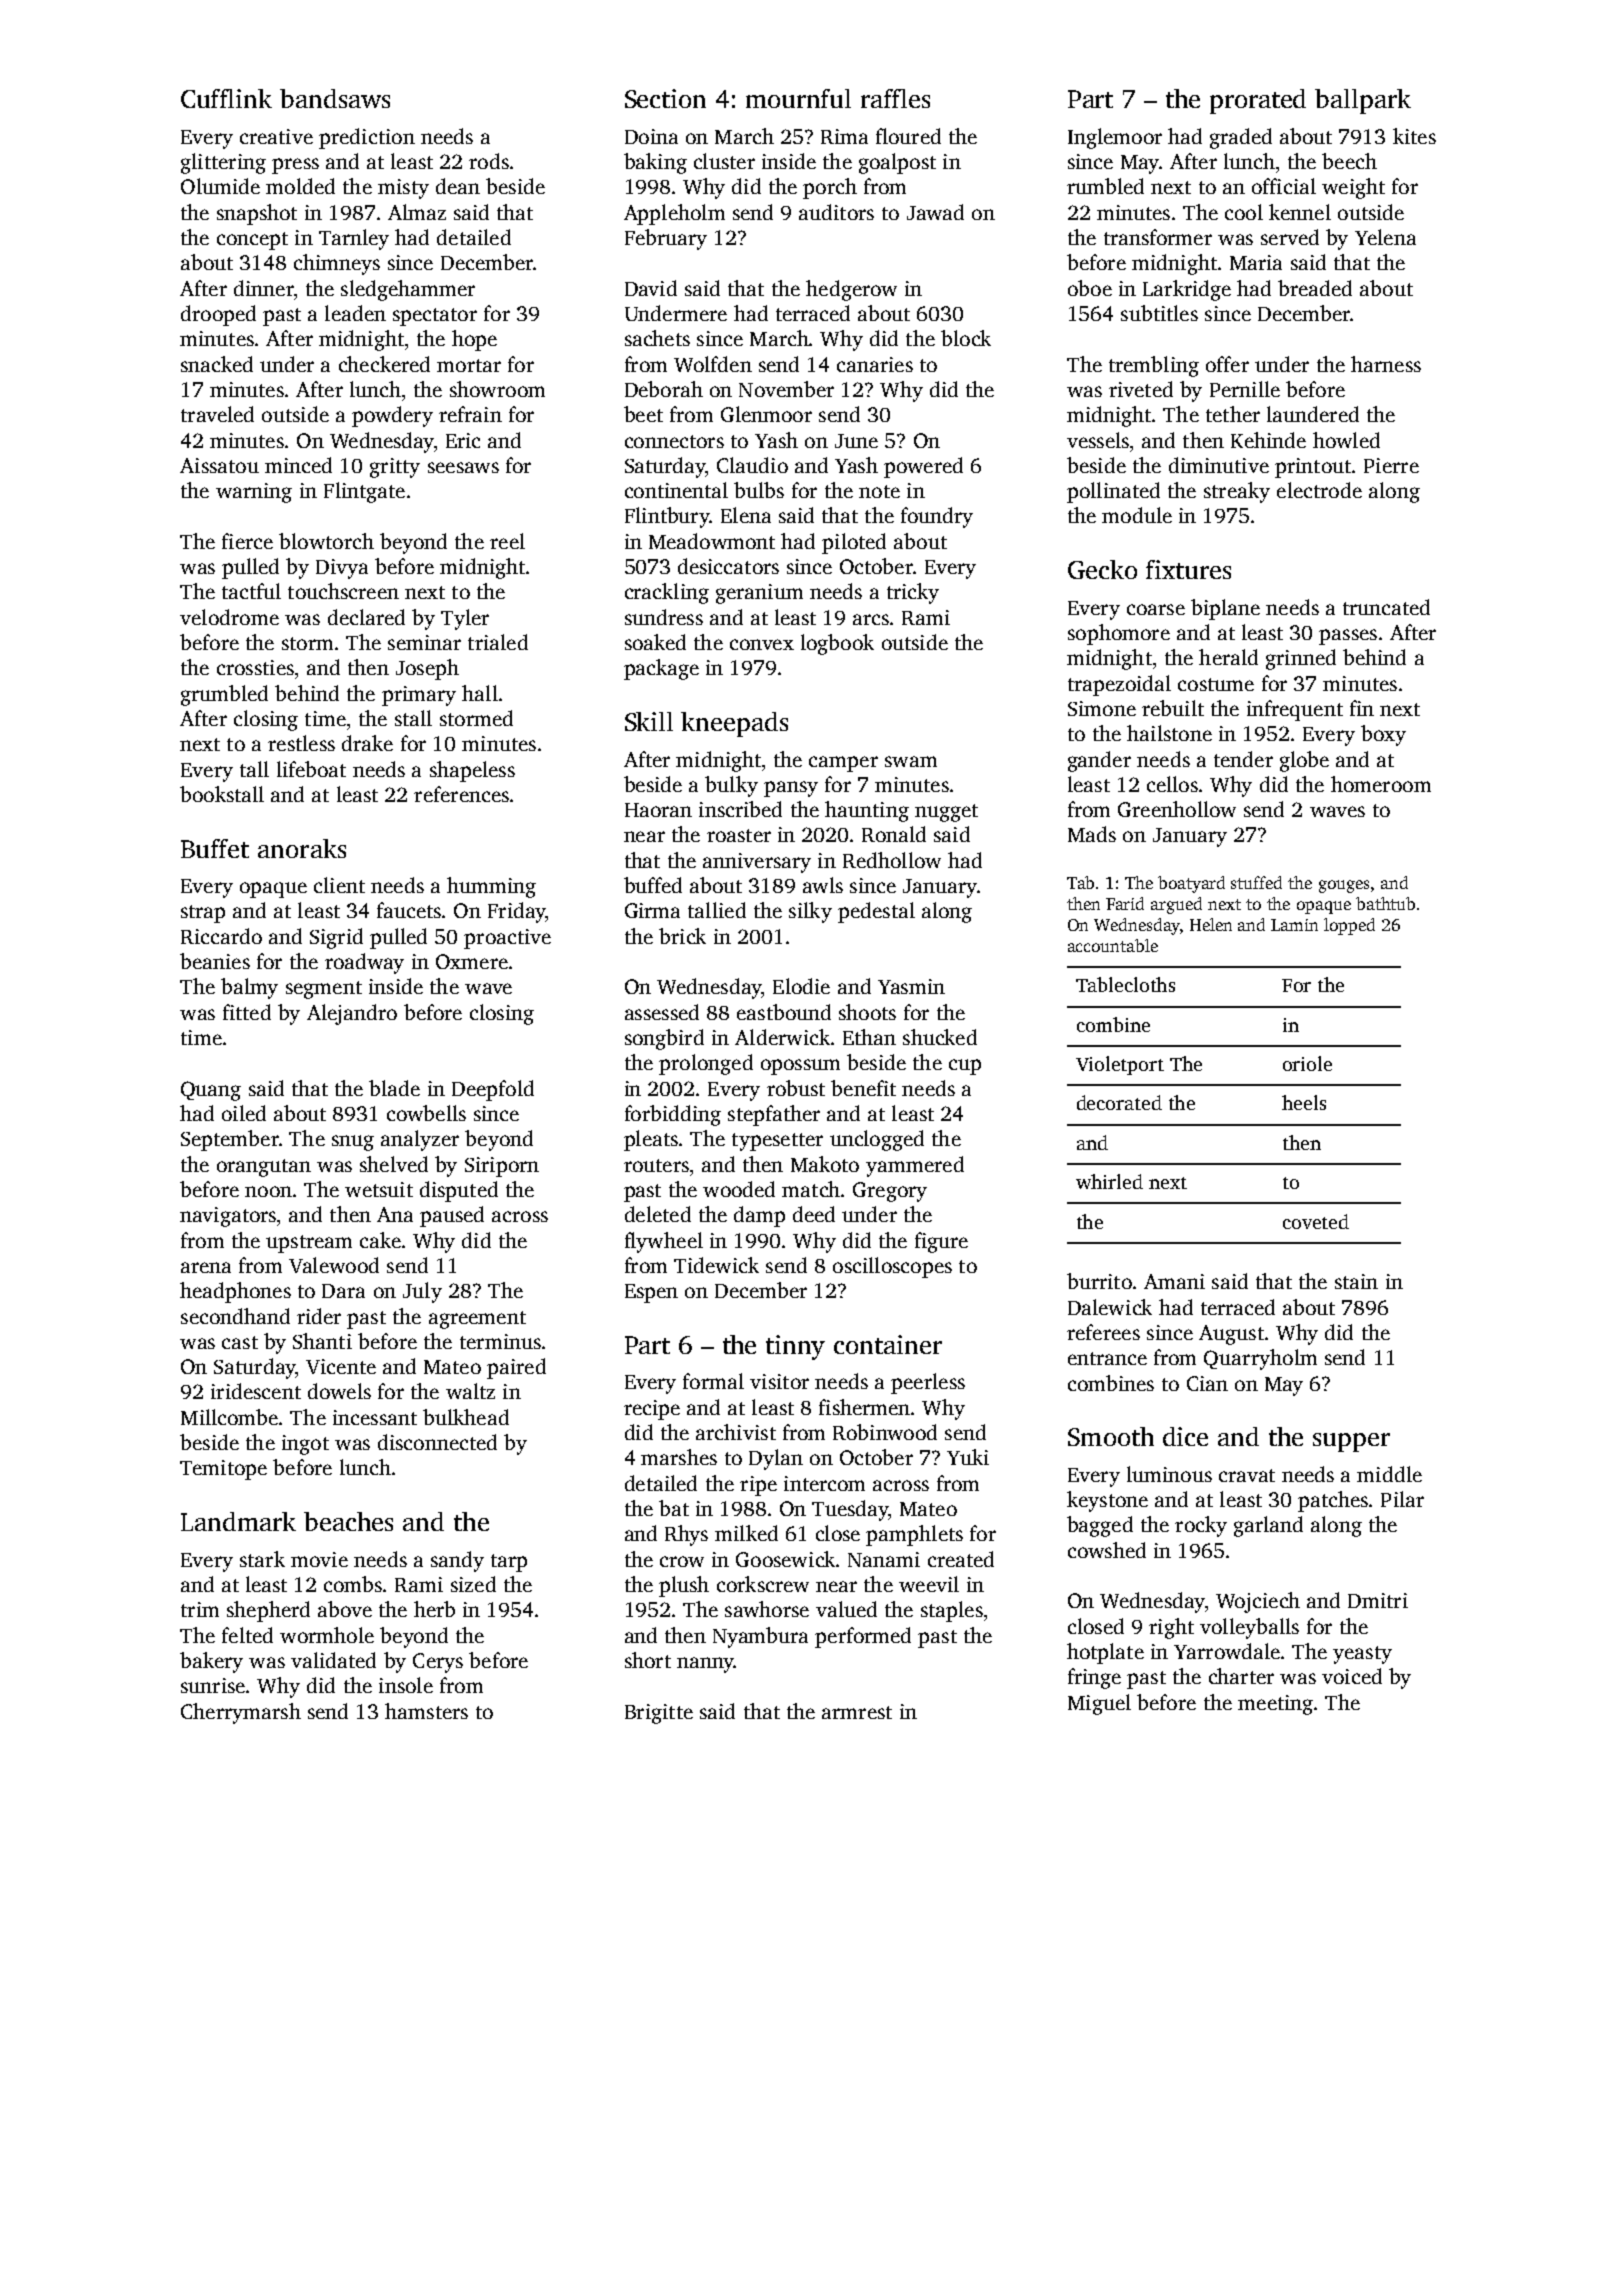 This image has width=1620, height=2292. Describe the element at coordinates (1381, 784) in the image. I see `homeroom` at that location.
